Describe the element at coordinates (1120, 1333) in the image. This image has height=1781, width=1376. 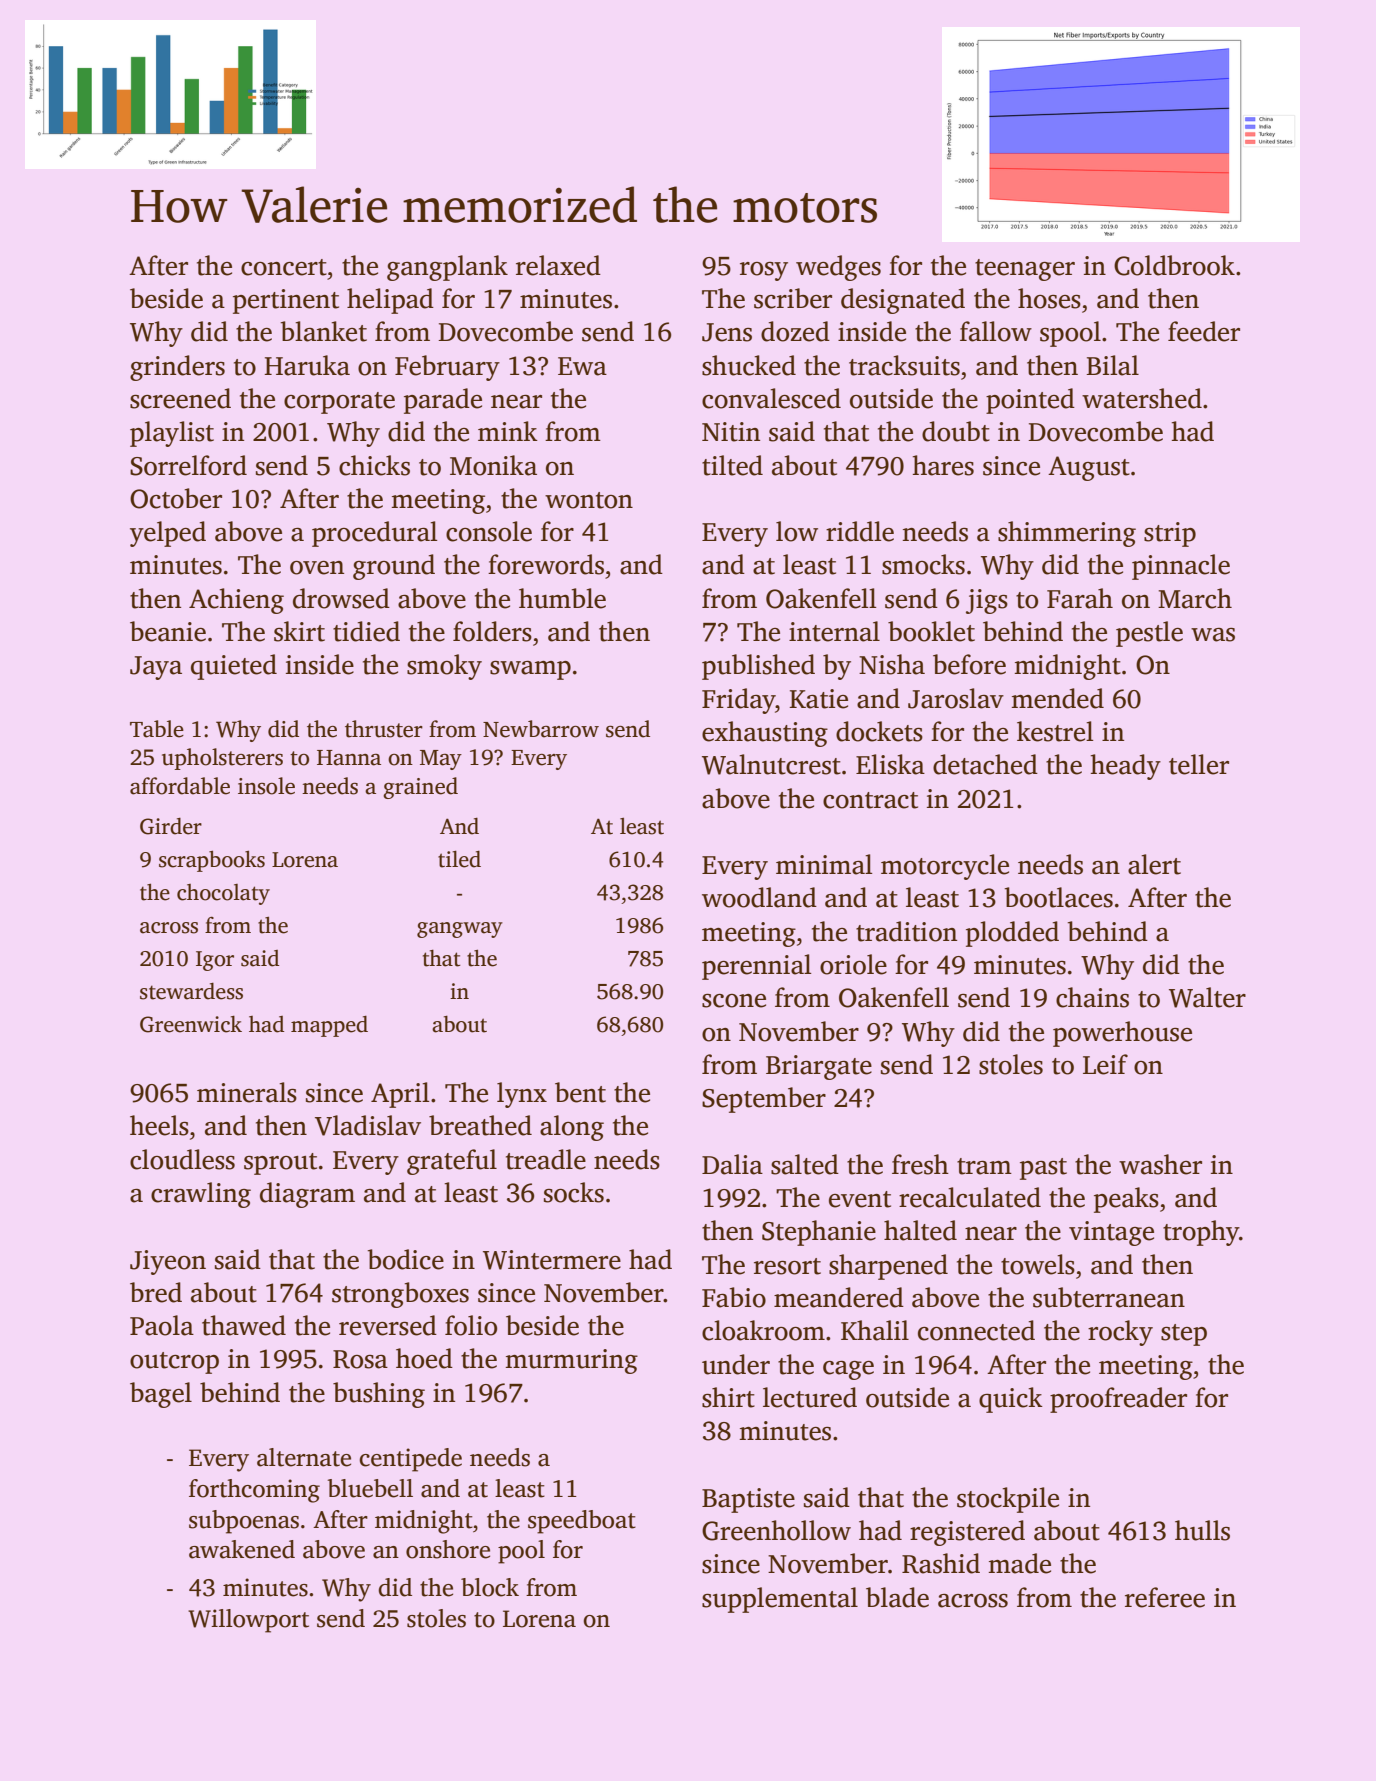
I see `rocky` at that location.
